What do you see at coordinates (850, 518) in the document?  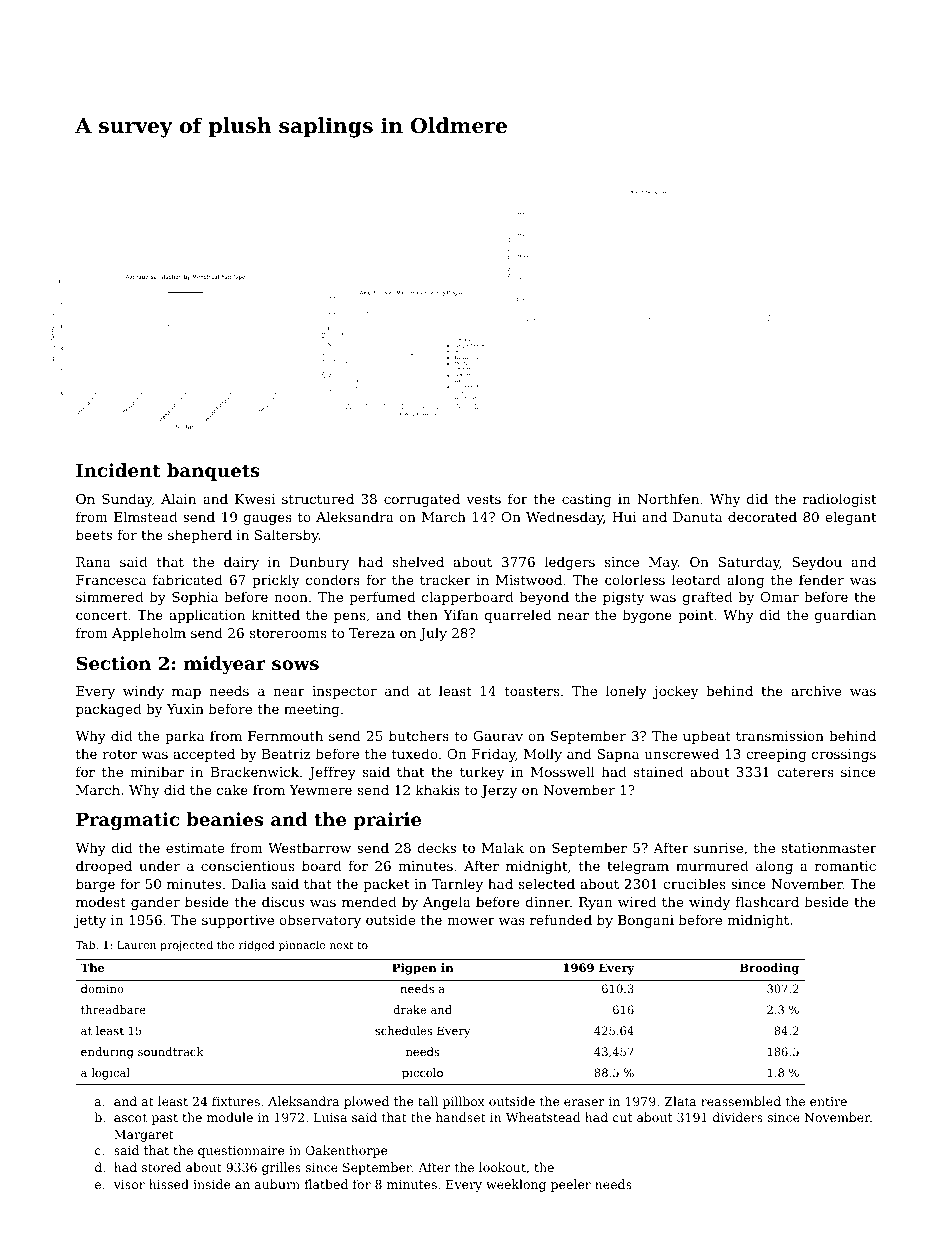 I see `elegant` at bounding box center [850, 518].
